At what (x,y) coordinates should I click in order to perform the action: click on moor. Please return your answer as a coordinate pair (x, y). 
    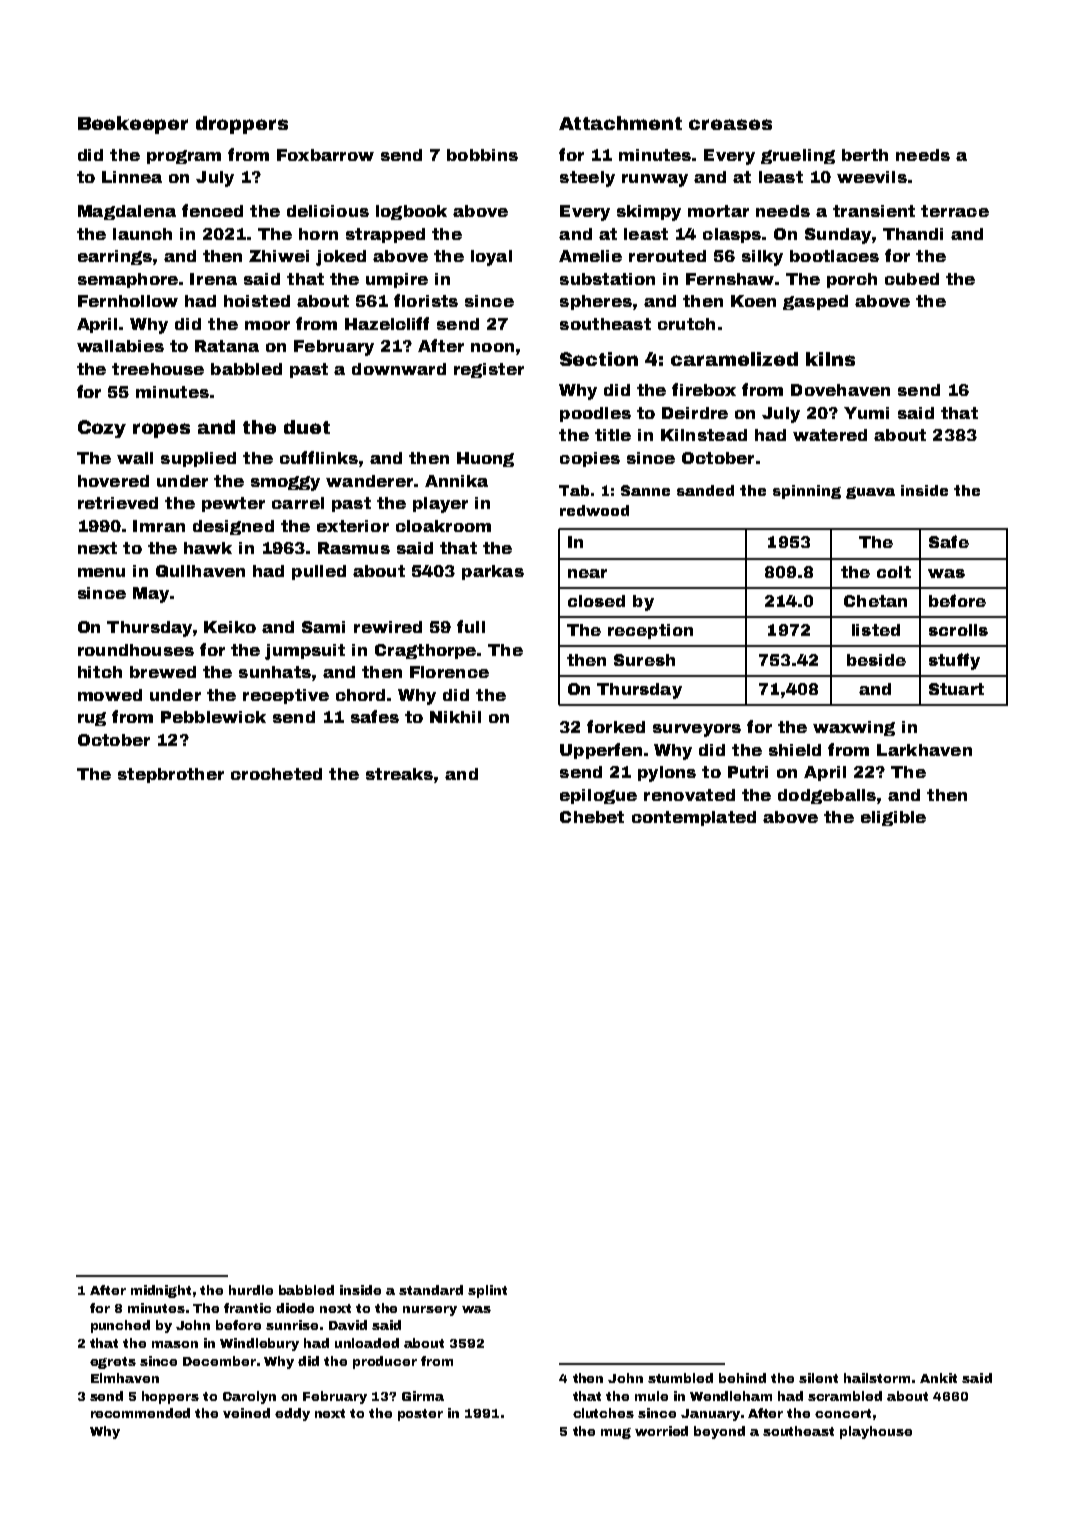
    Looking at the image, I should click on (267, 325).
